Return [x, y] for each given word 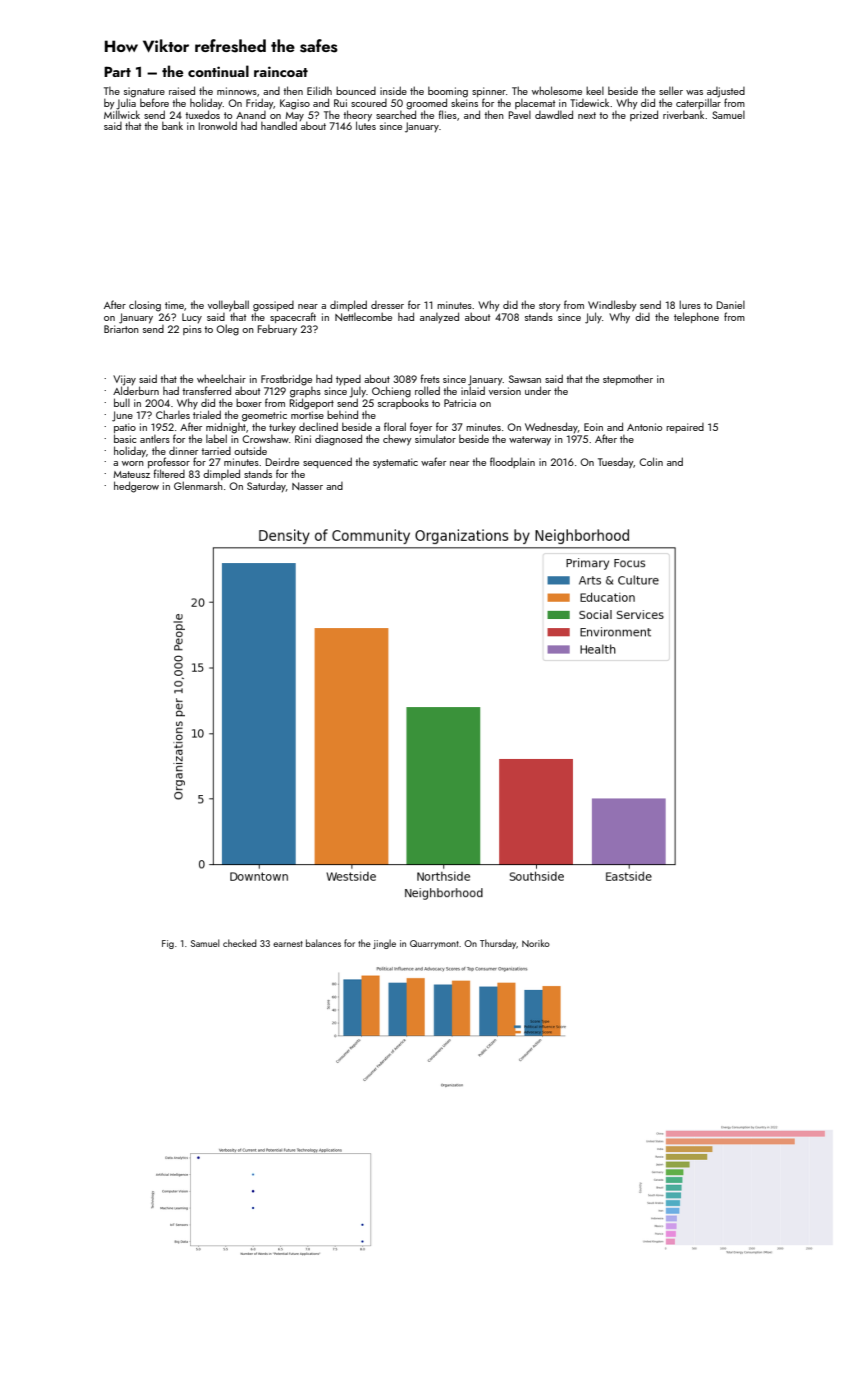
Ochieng [391, 392]
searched [396, 114]
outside [250, 450]
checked [240, 943]
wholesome [557, 90]
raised [182, 90]
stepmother [628, 379]
